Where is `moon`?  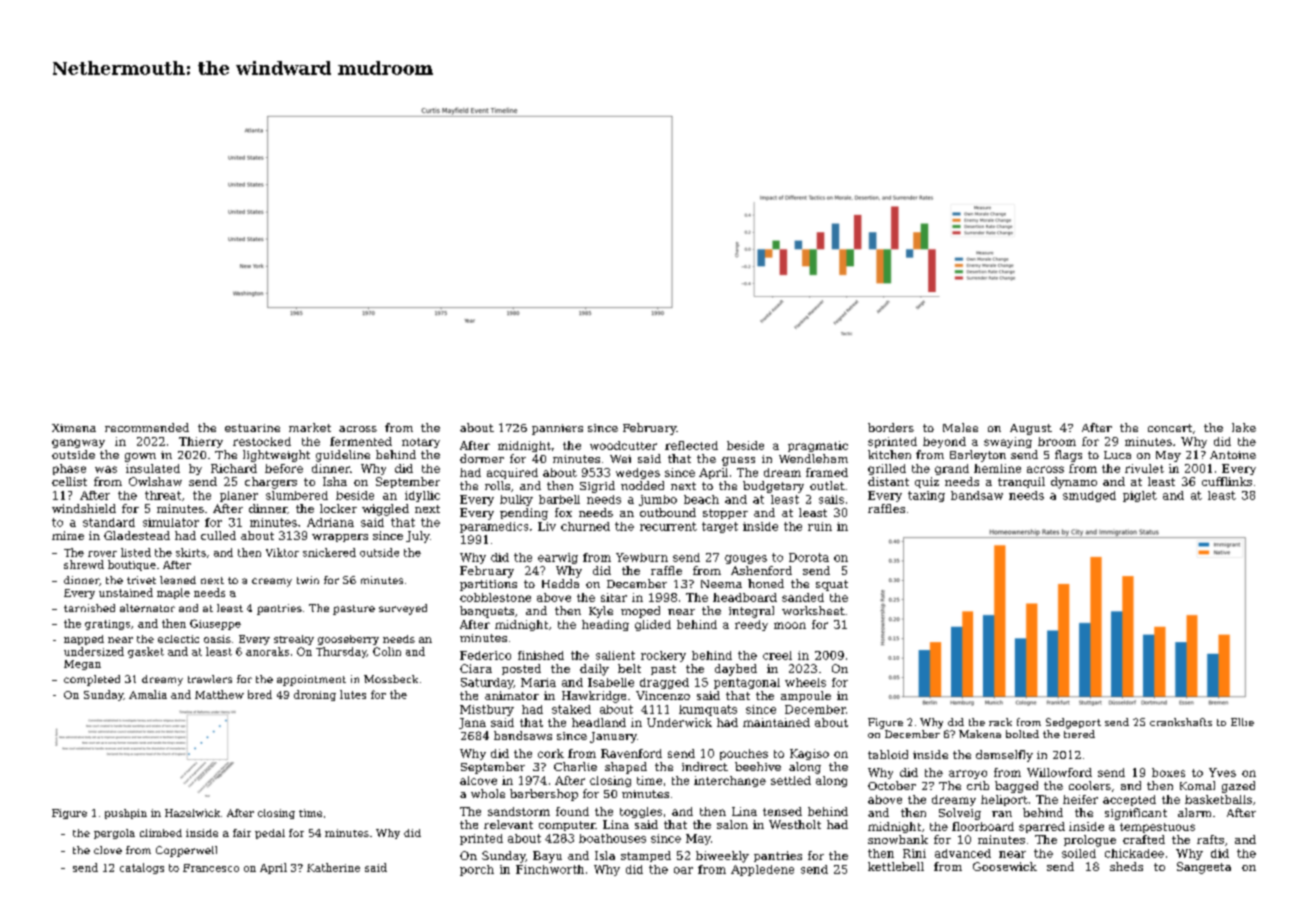 moon is located at coordinates (790, 625).
